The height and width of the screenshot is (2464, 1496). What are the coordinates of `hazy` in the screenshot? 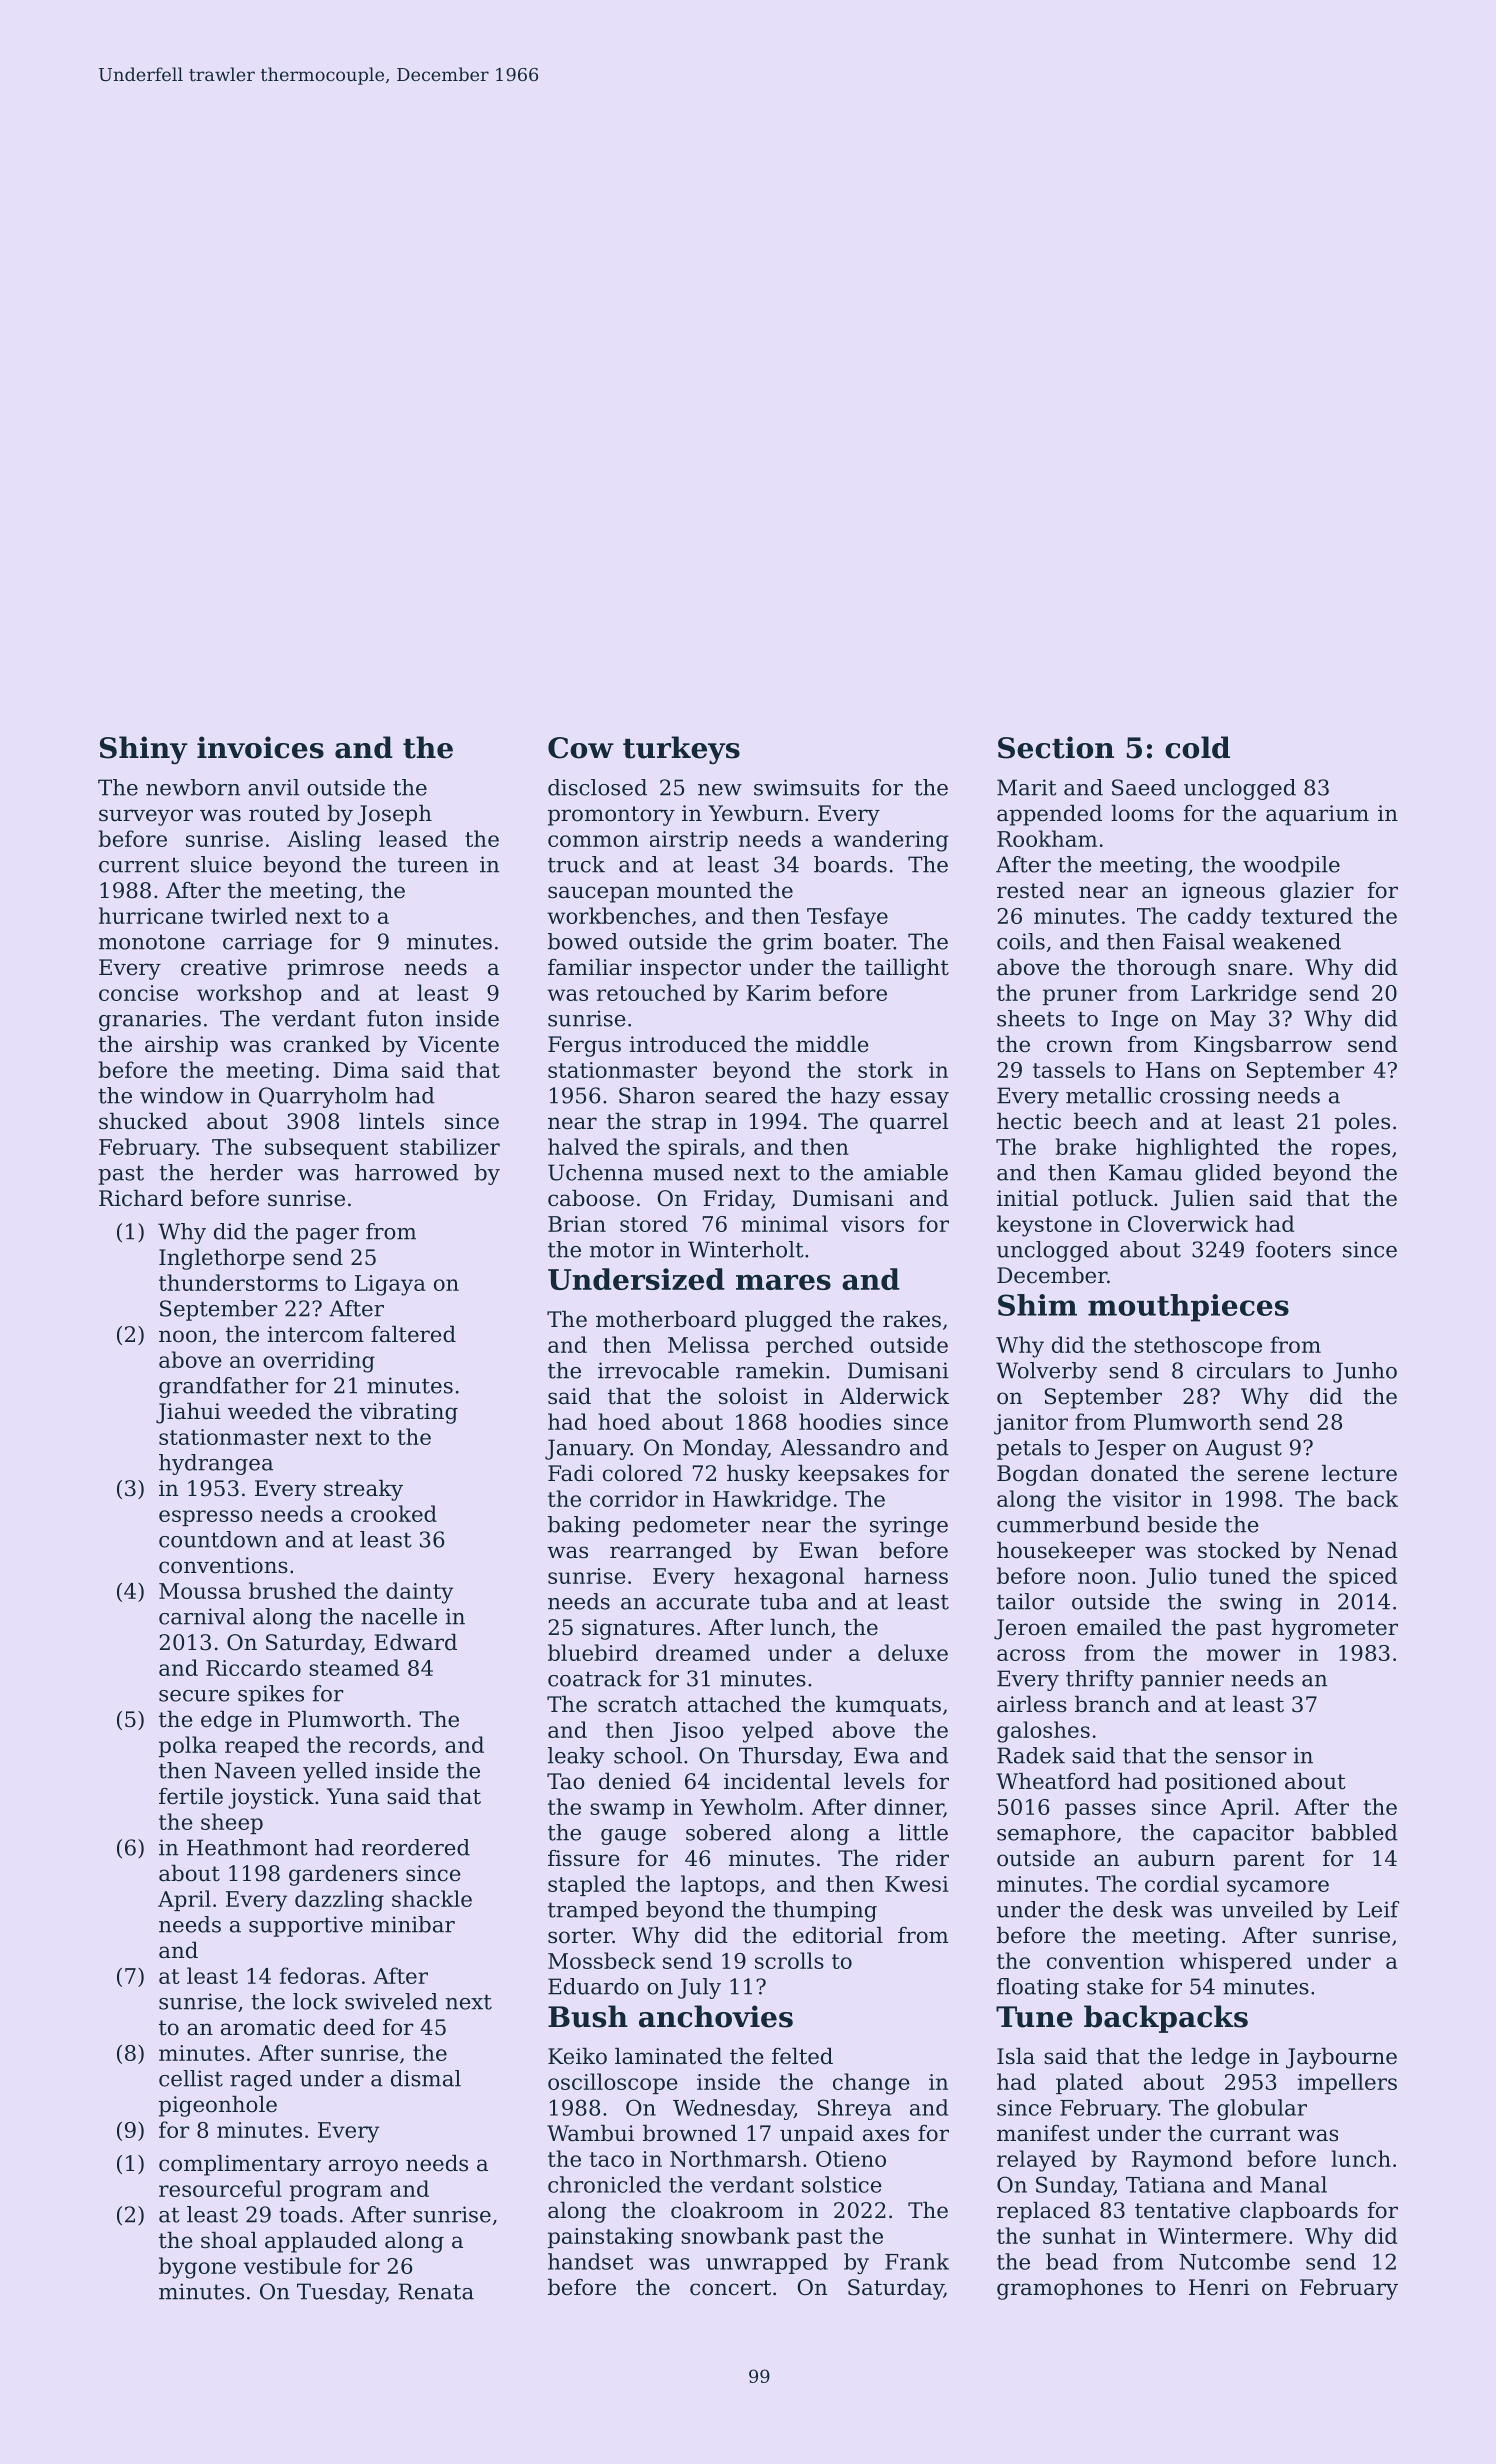 It's located at (855, 1097).
